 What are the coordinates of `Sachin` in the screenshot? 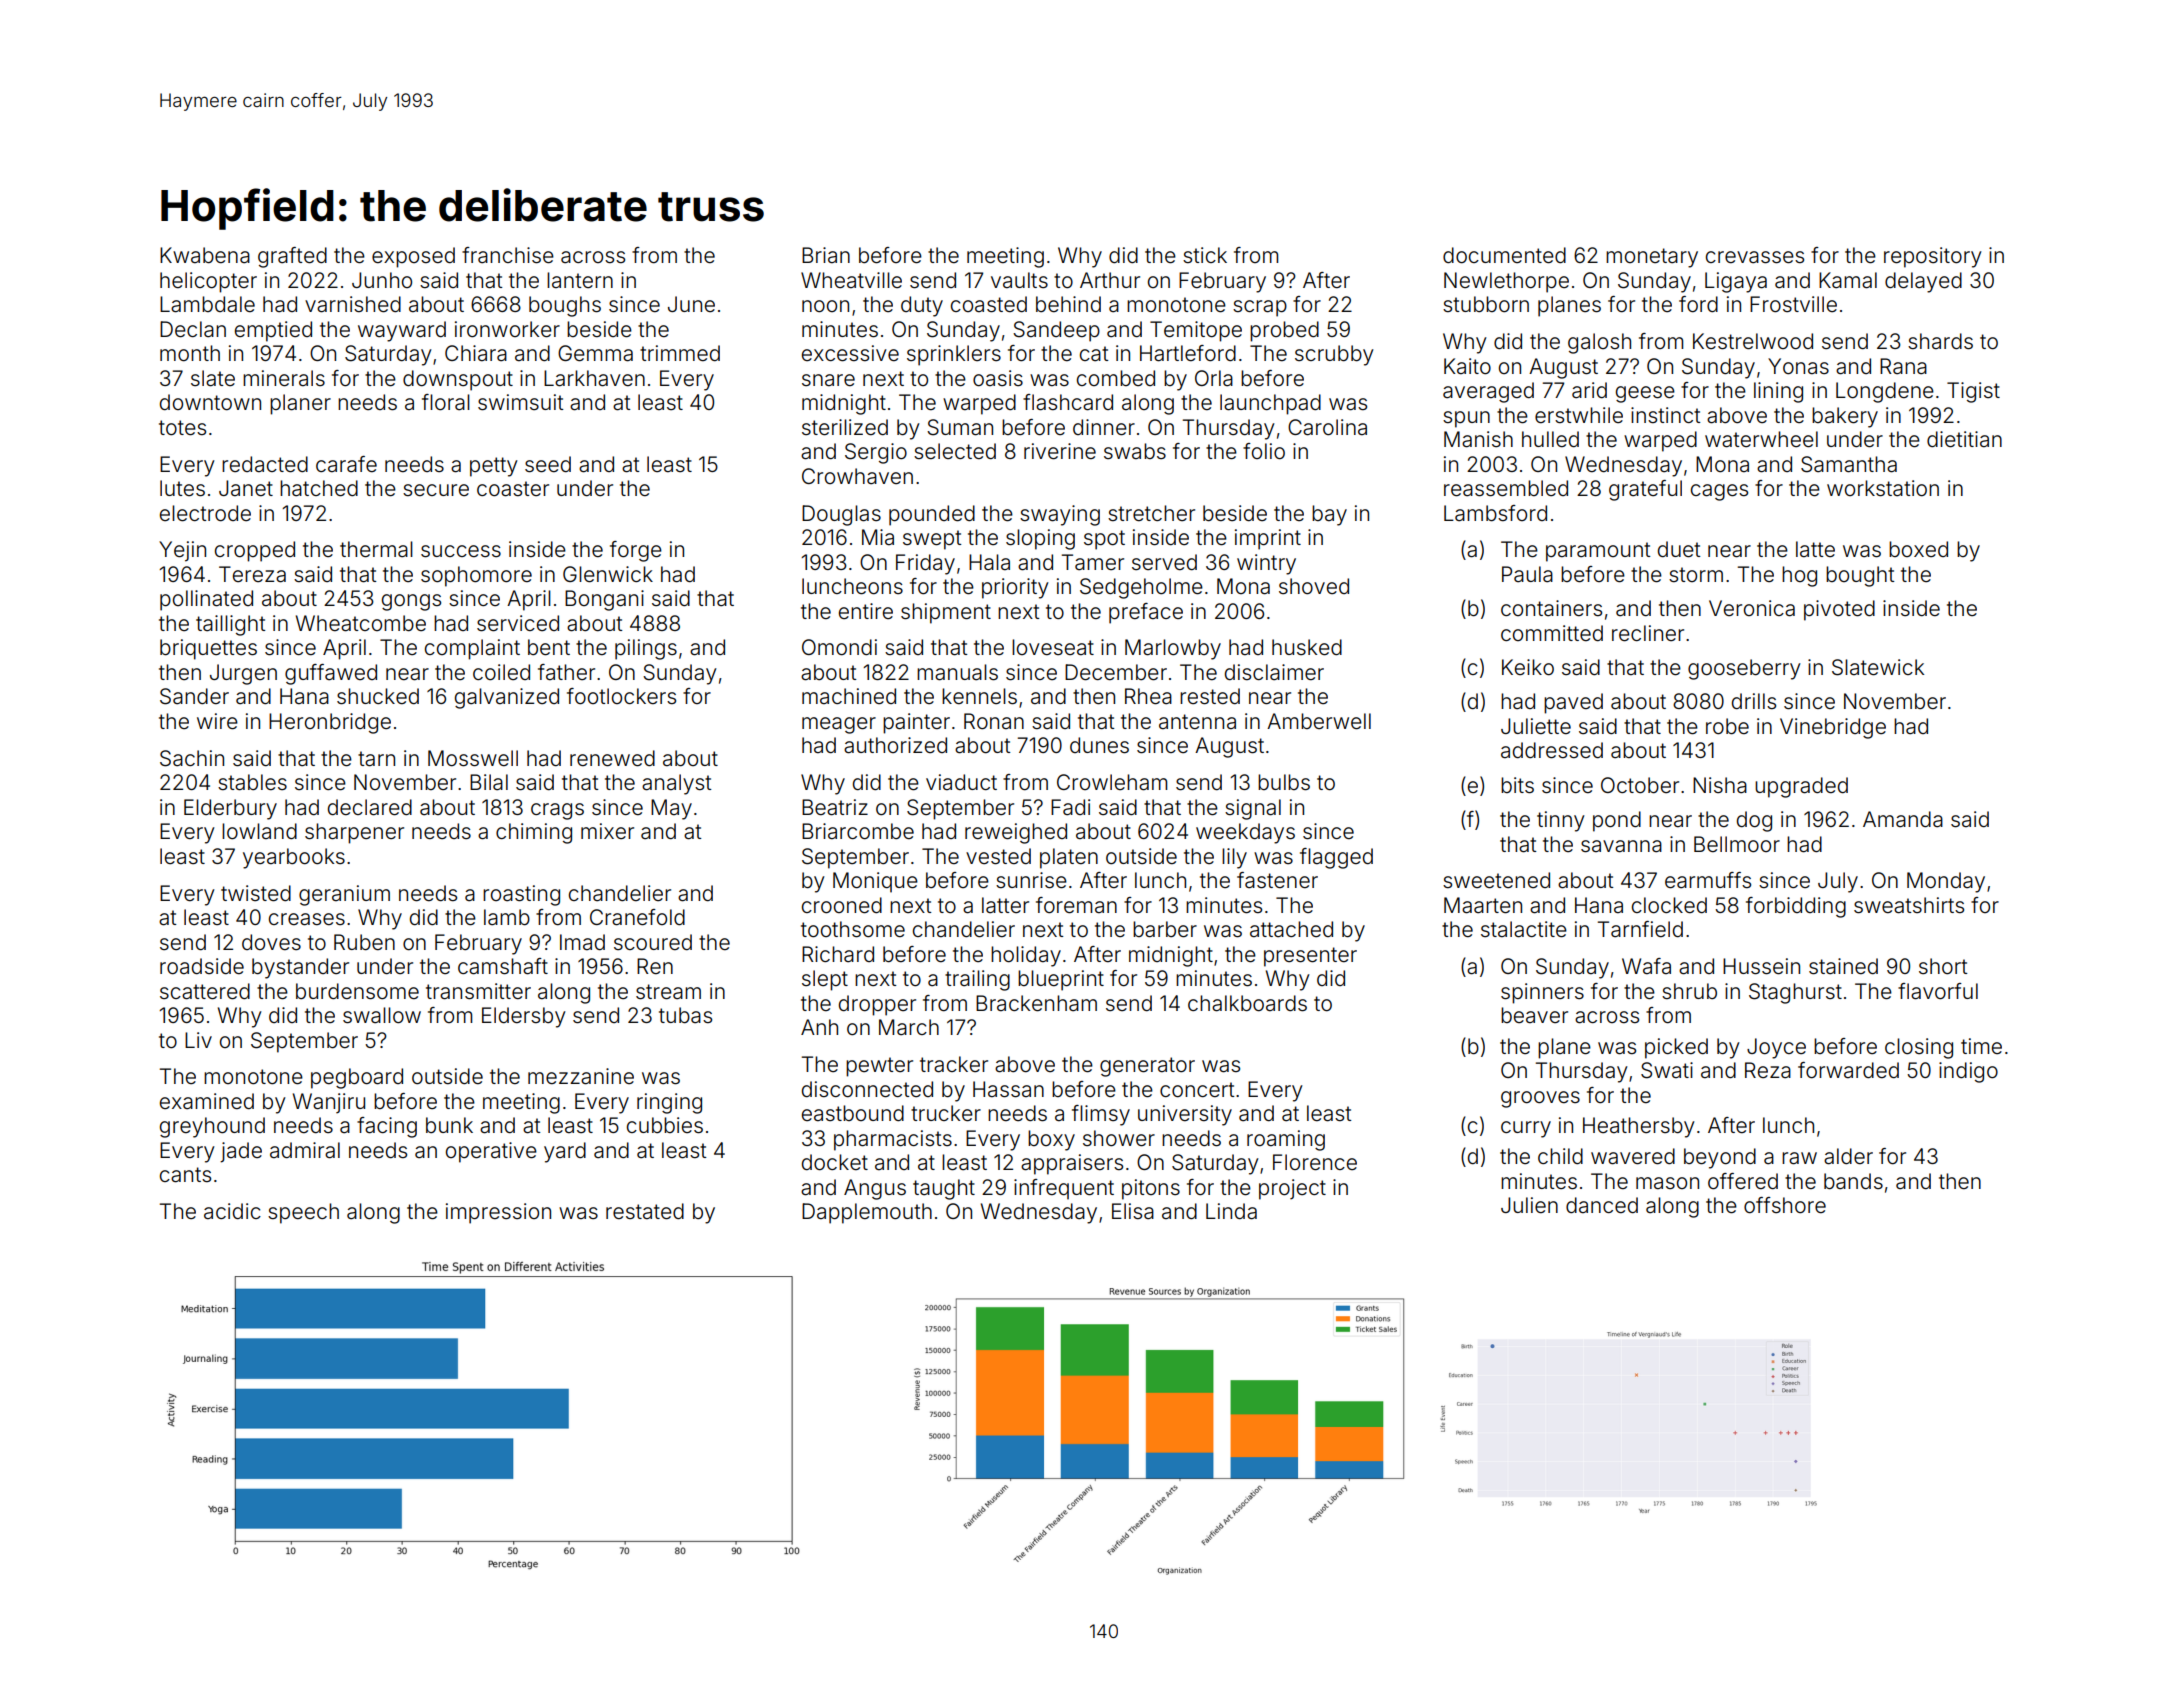 It's located at (192, 758).
